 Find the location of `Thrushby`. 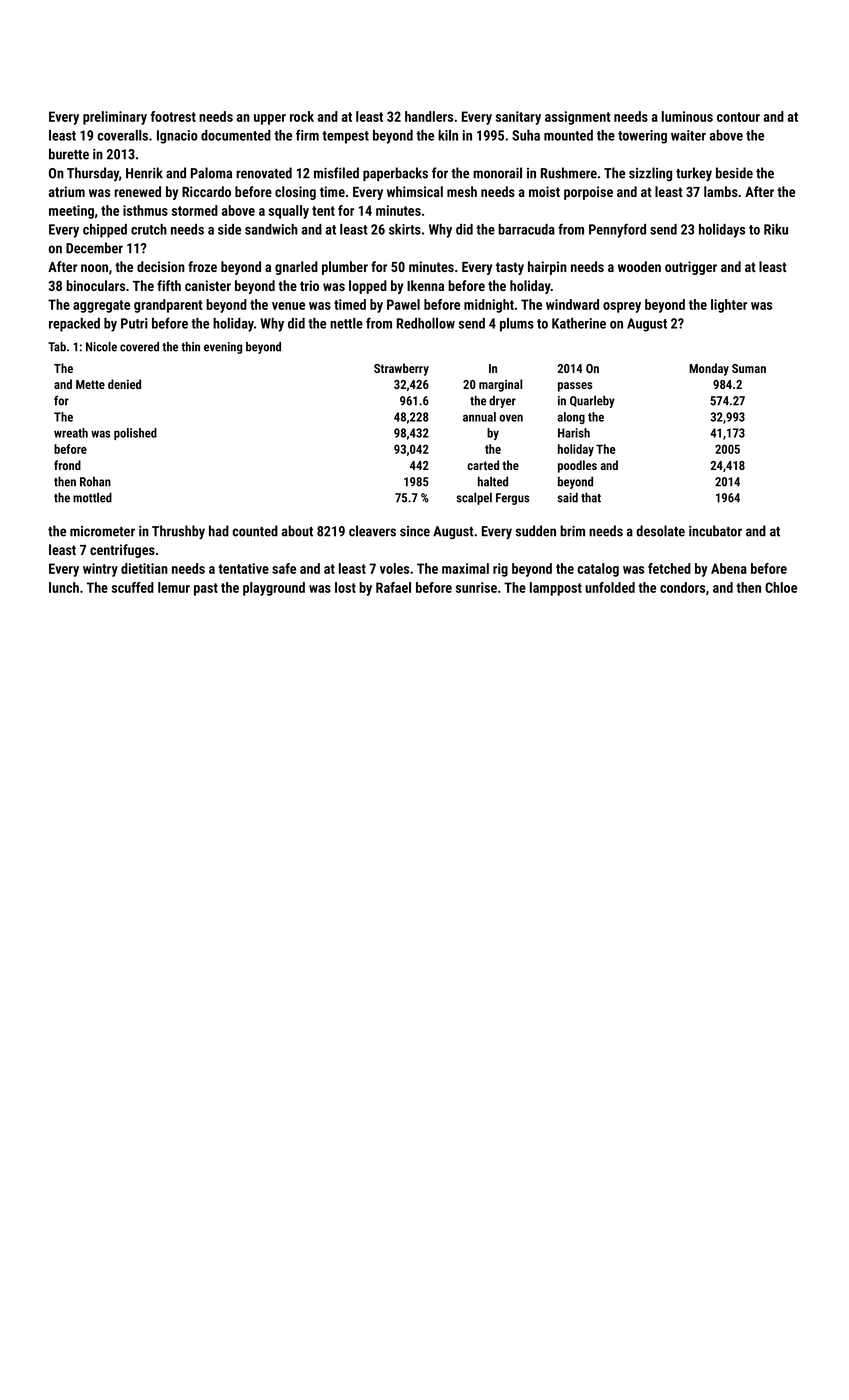

Thrushby is located at coordinates (178, 532).
